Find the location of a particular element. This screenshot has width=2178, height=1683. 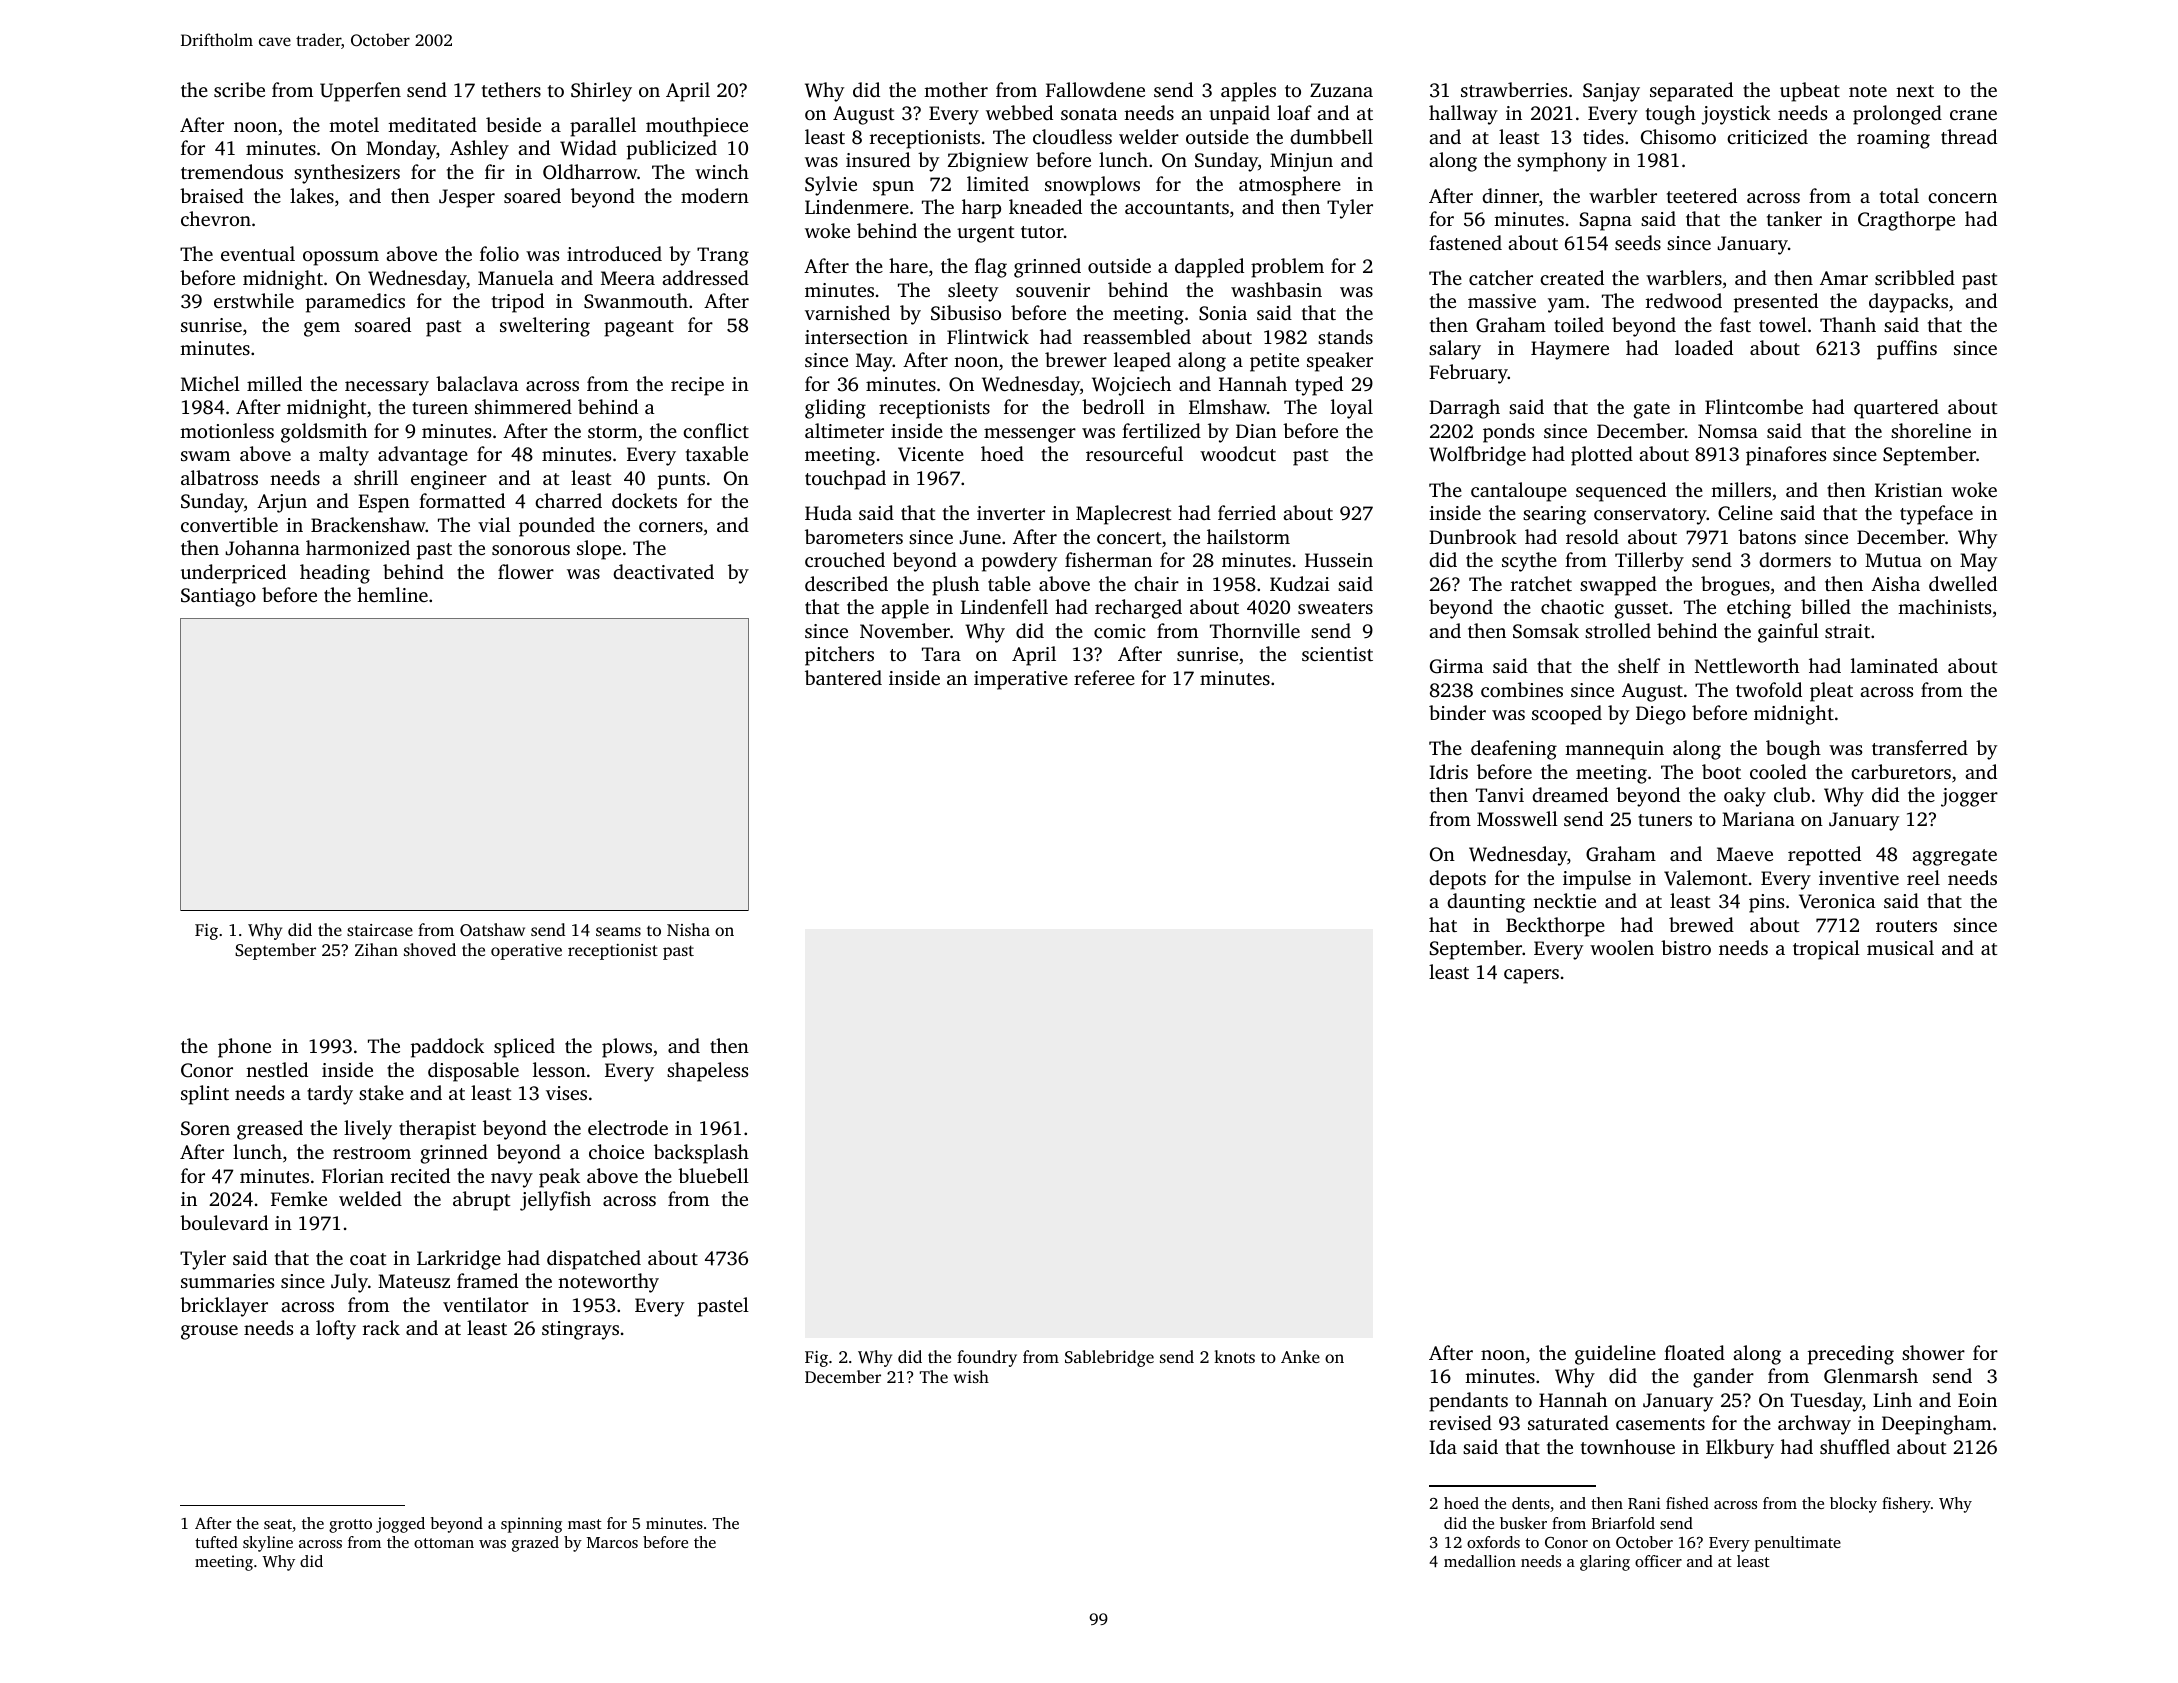

upbeat is located at coordinates (1810, 92).
